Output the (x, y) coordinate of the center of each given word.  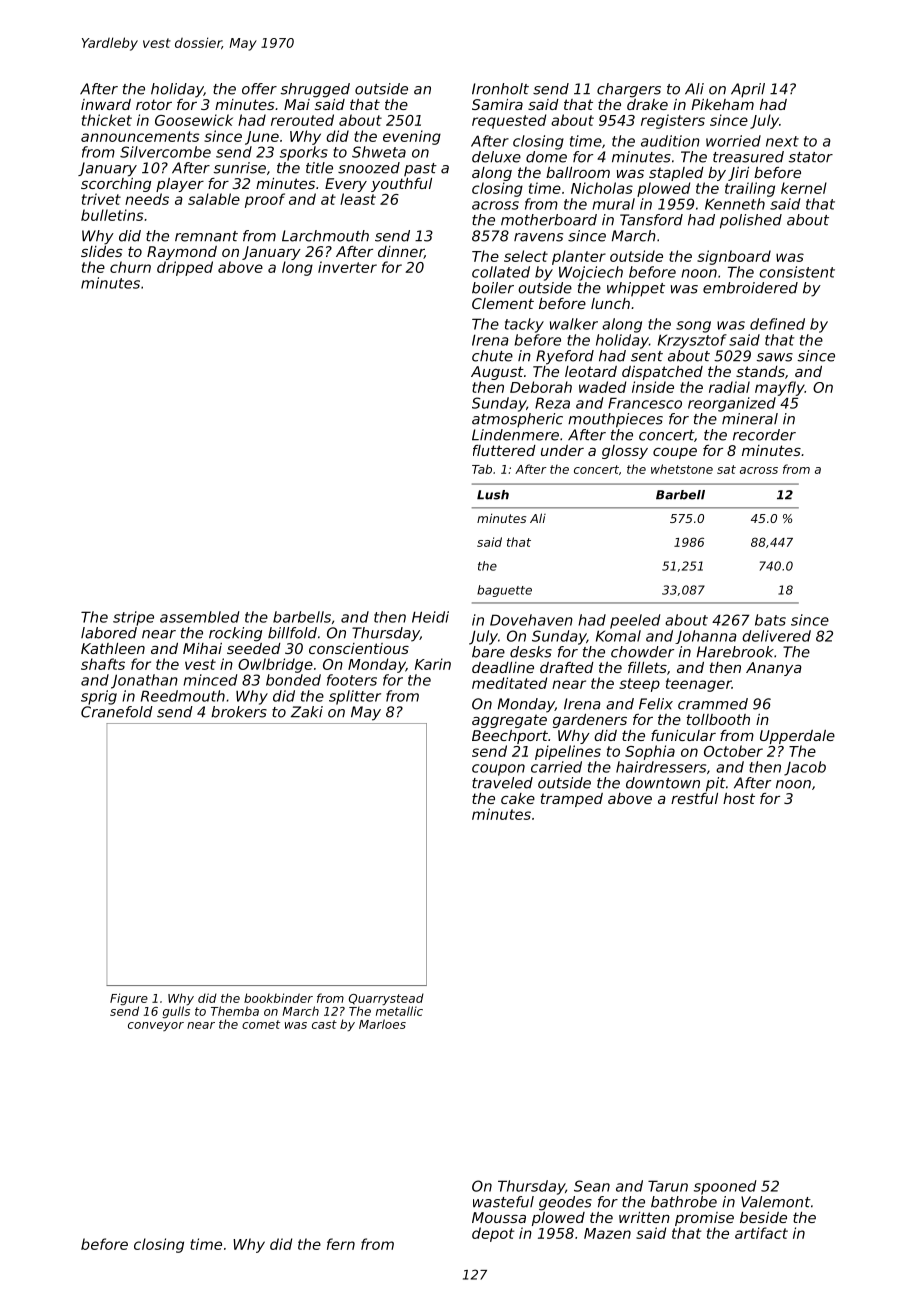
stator (811, 157)
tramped (572, 800)
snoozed (369, 168)
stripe (133, 618)
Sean (592, 1186)
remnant (206, 236)
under (562, 450)
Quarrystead (386, 999)
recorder (764, 435)
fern (341, 1244)
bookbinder (278, 998)
